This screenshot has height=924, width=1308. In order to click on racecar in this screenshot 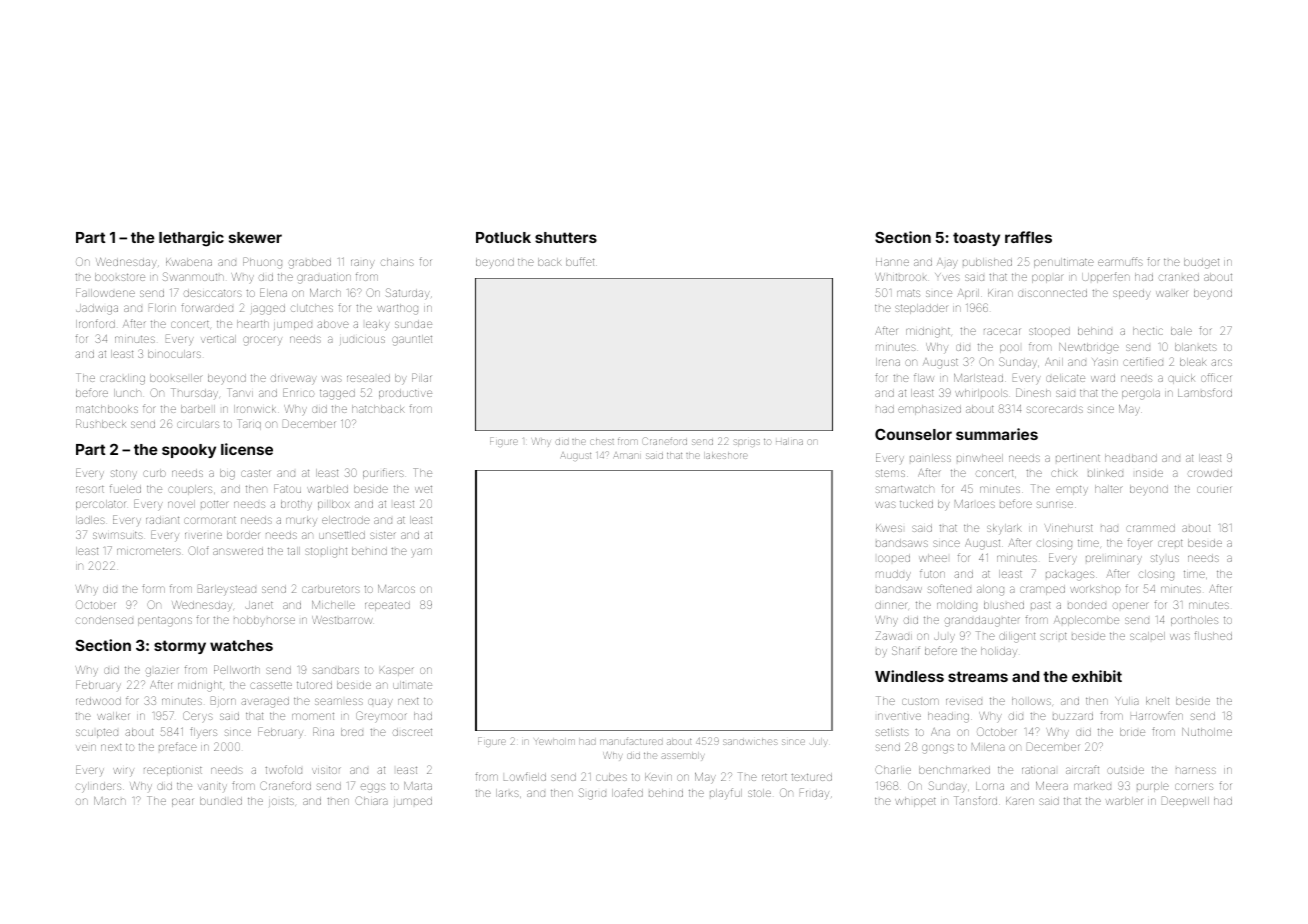, I will do `click(1002, 331)`.
